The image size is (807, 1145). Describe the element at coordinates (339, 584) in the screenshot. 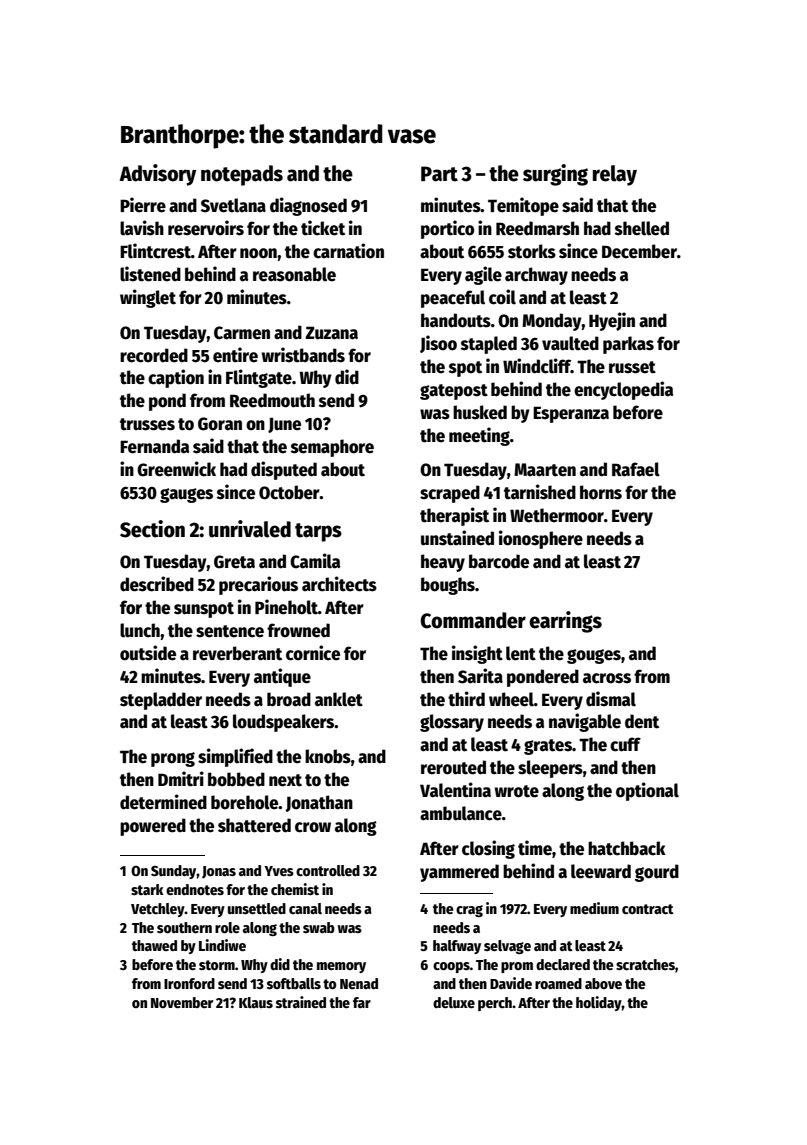

I see `architects` at that location.
